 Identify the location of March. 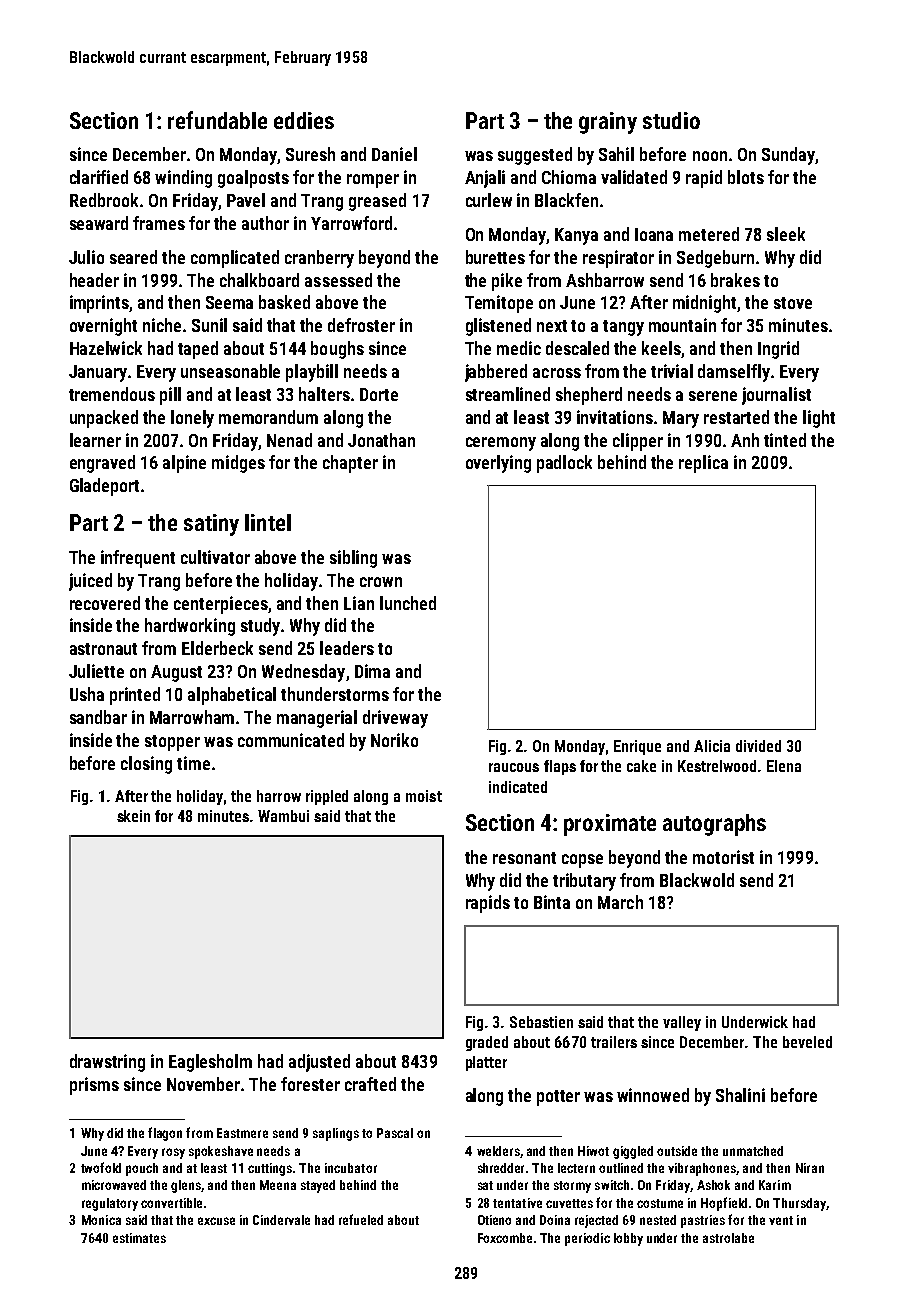
(620, 902).
